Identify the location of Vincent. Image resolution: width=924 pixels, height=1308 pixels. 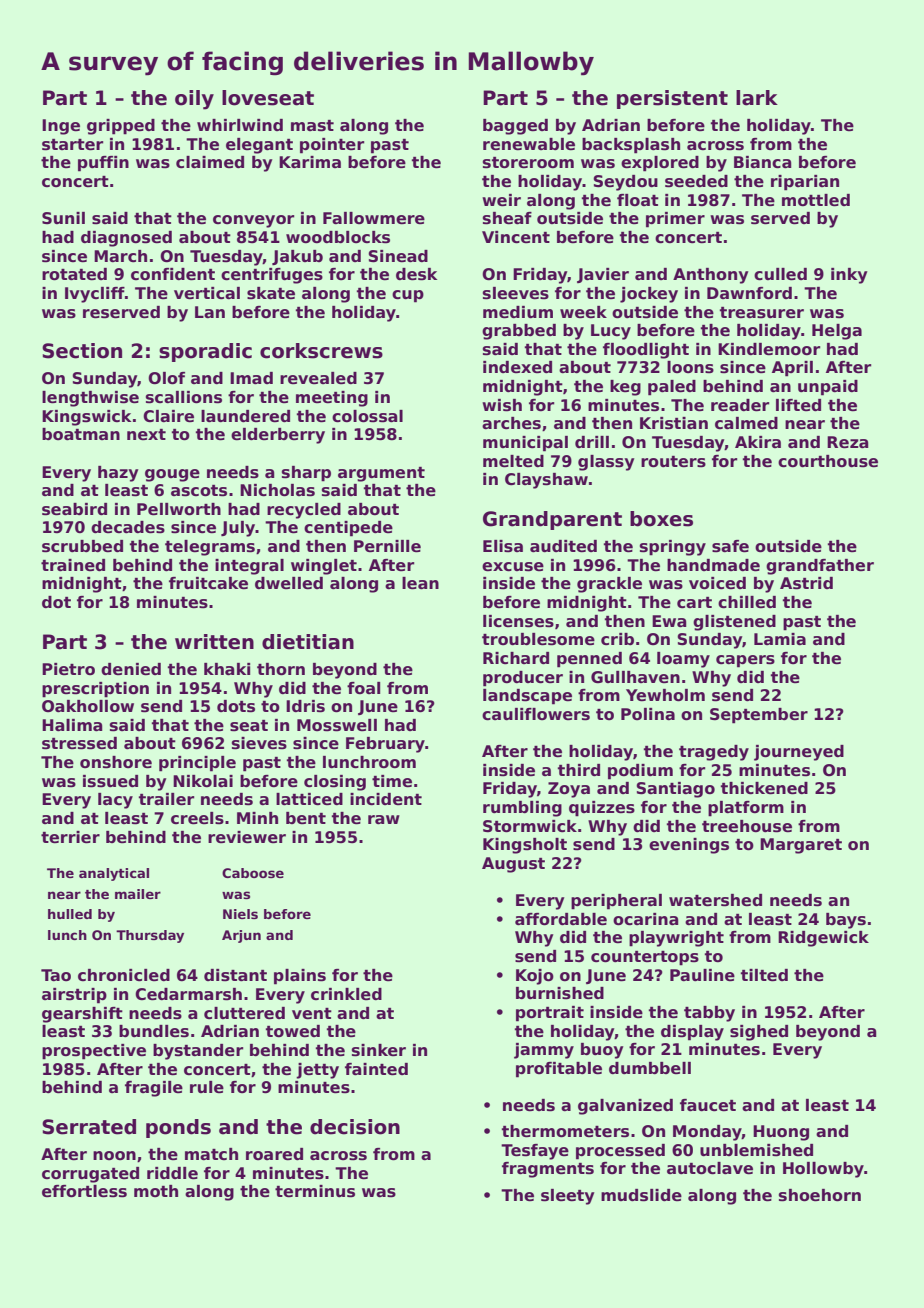
(516, 237).
